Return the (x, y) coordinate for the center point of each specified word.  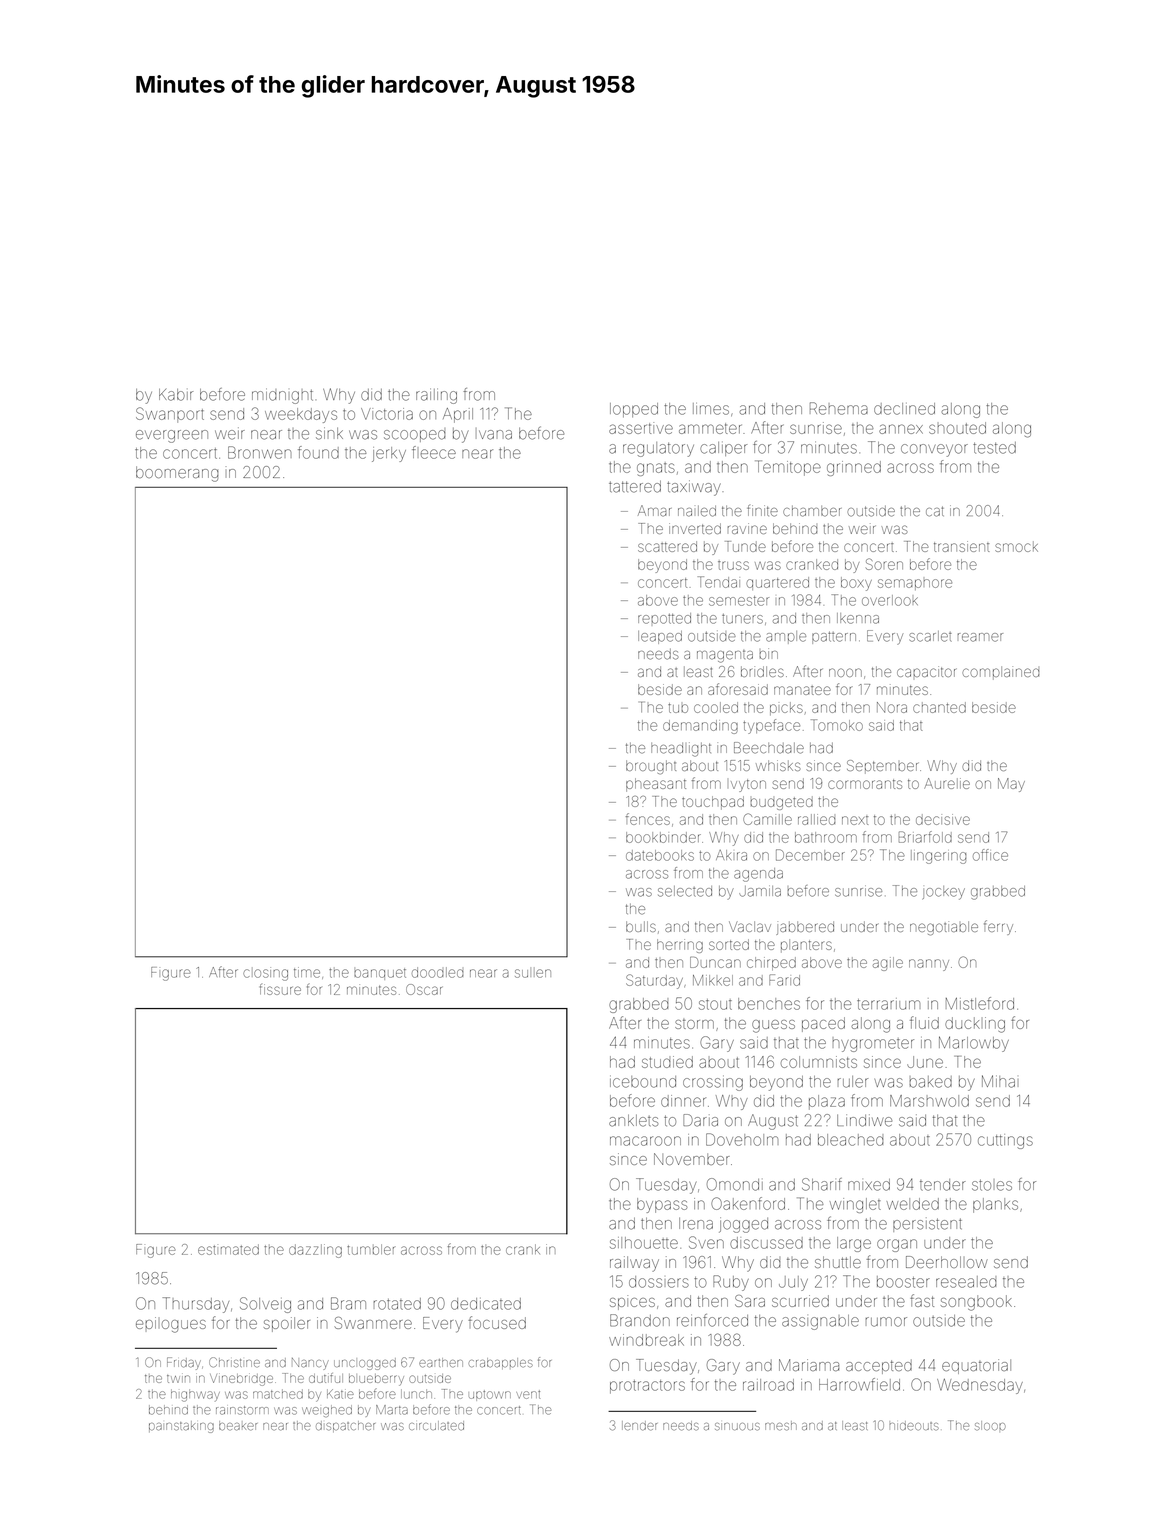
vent (528, 1394)
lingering (938, 857)
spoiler (287, 1324)
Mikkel (713, 980)
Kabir (176, 395)
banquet (380, 974)
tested (994, 448)
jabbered (805, 928)
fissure (280, 989)
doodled (437, 972)
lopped (634, 410)
